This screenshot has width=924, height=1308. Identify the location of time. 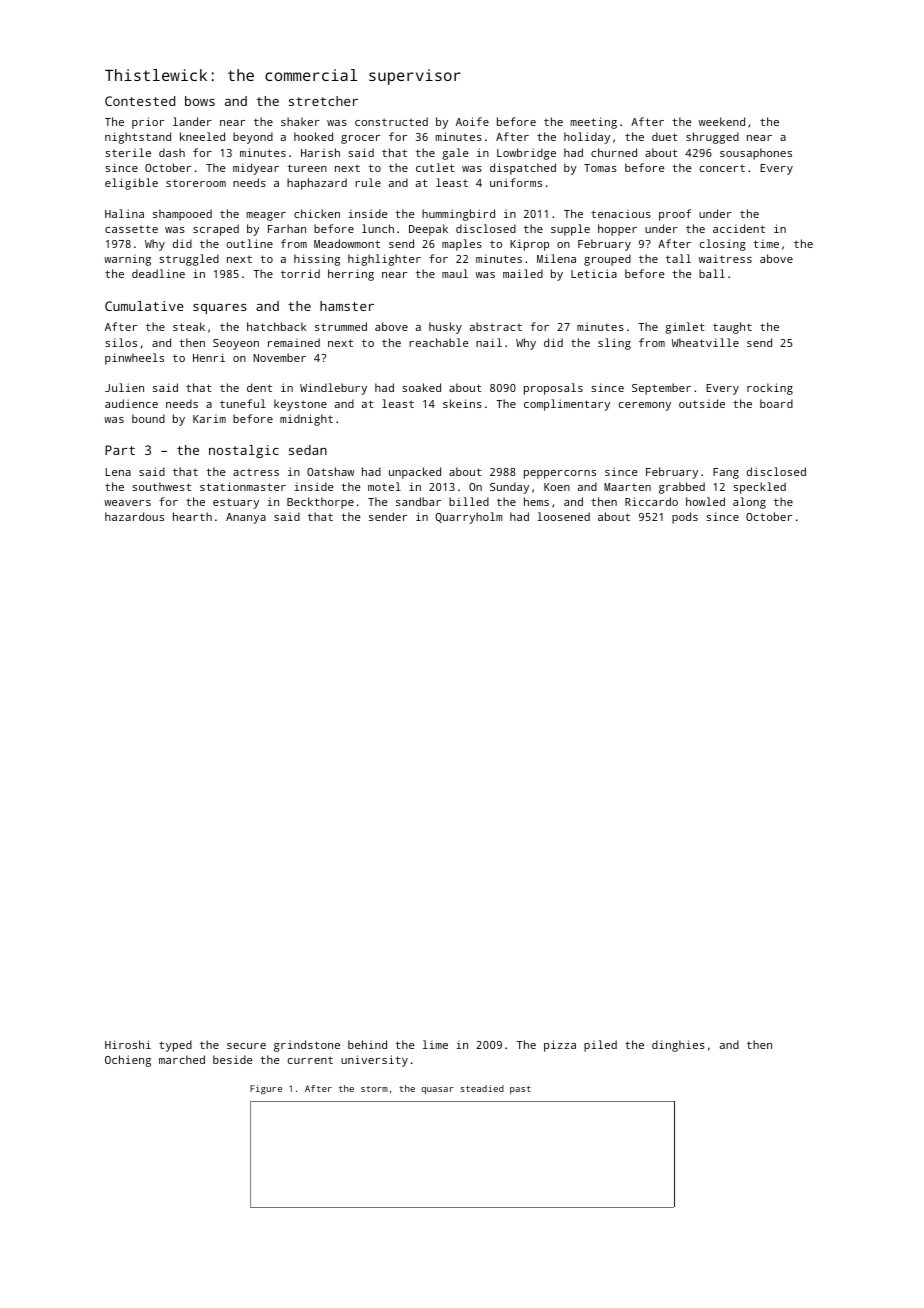
(766, 244).
